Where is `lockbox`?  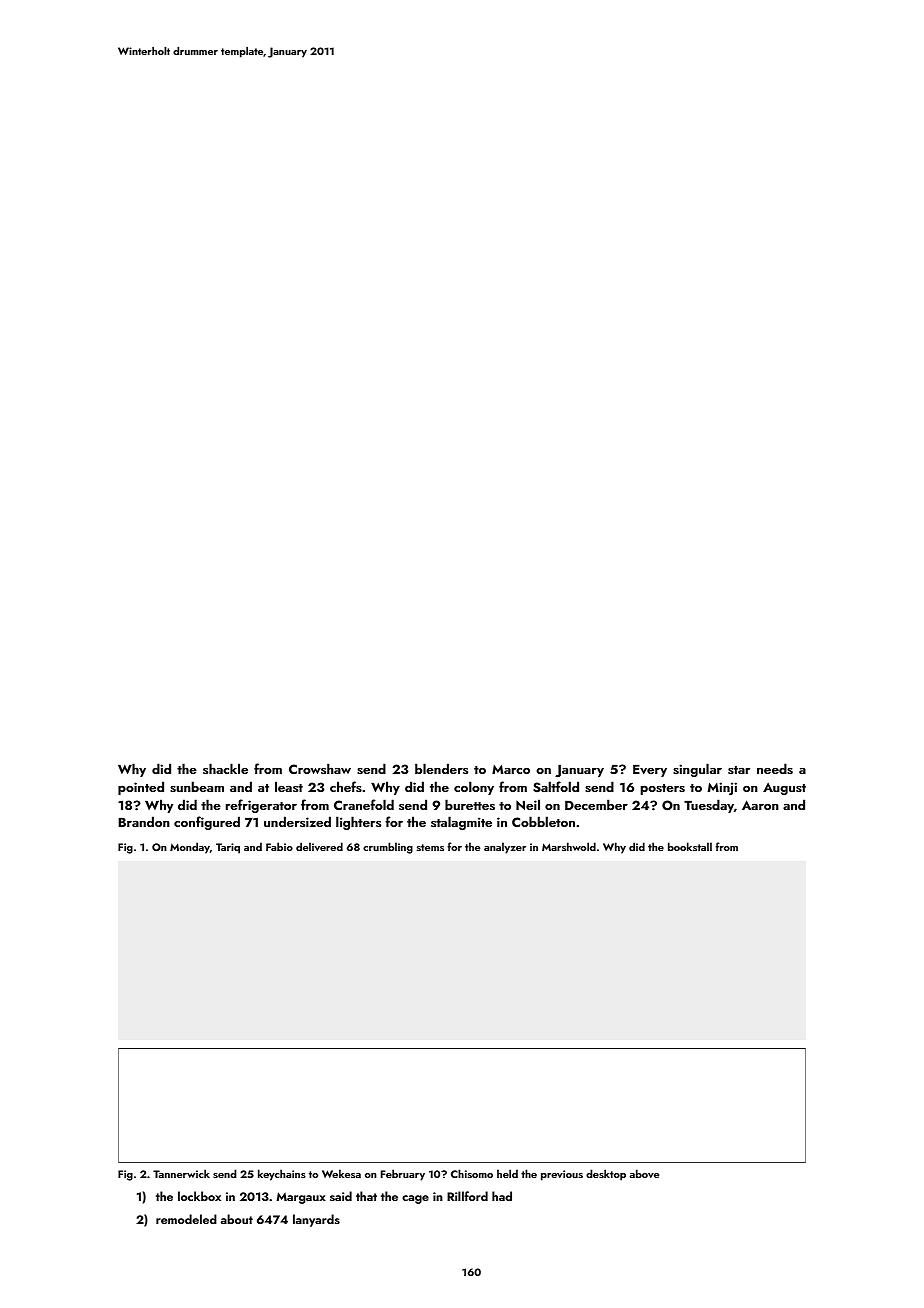
lockbox is located at coordinates (199, 1196).
